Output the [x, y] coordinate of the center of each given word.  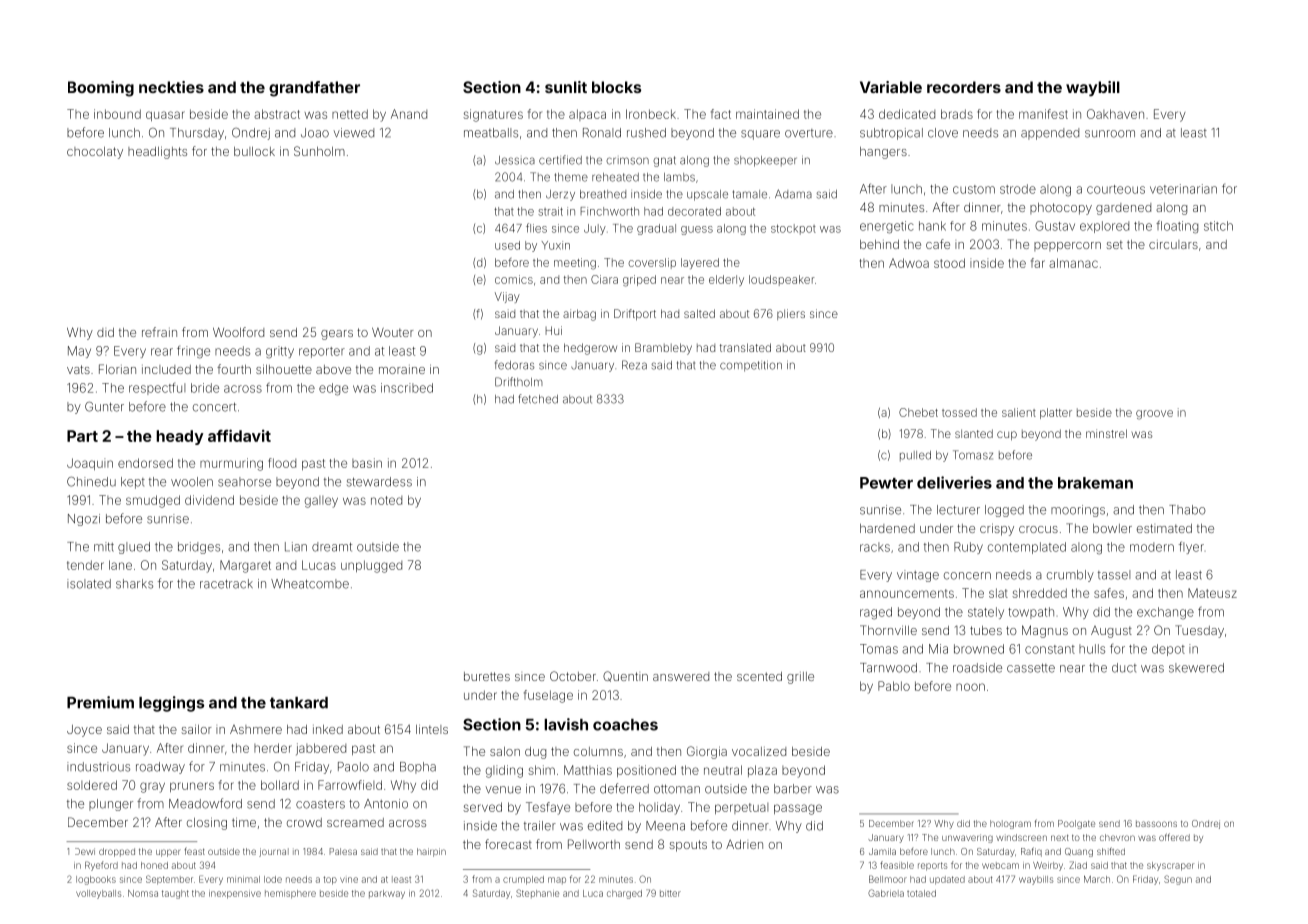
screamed [355, 822]
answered [681, 676]
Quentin [625, 676]
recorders [964, 87]
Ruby [968, 548]
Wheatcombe [310, 584]
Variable [891, 87]
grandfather [314, 89]
